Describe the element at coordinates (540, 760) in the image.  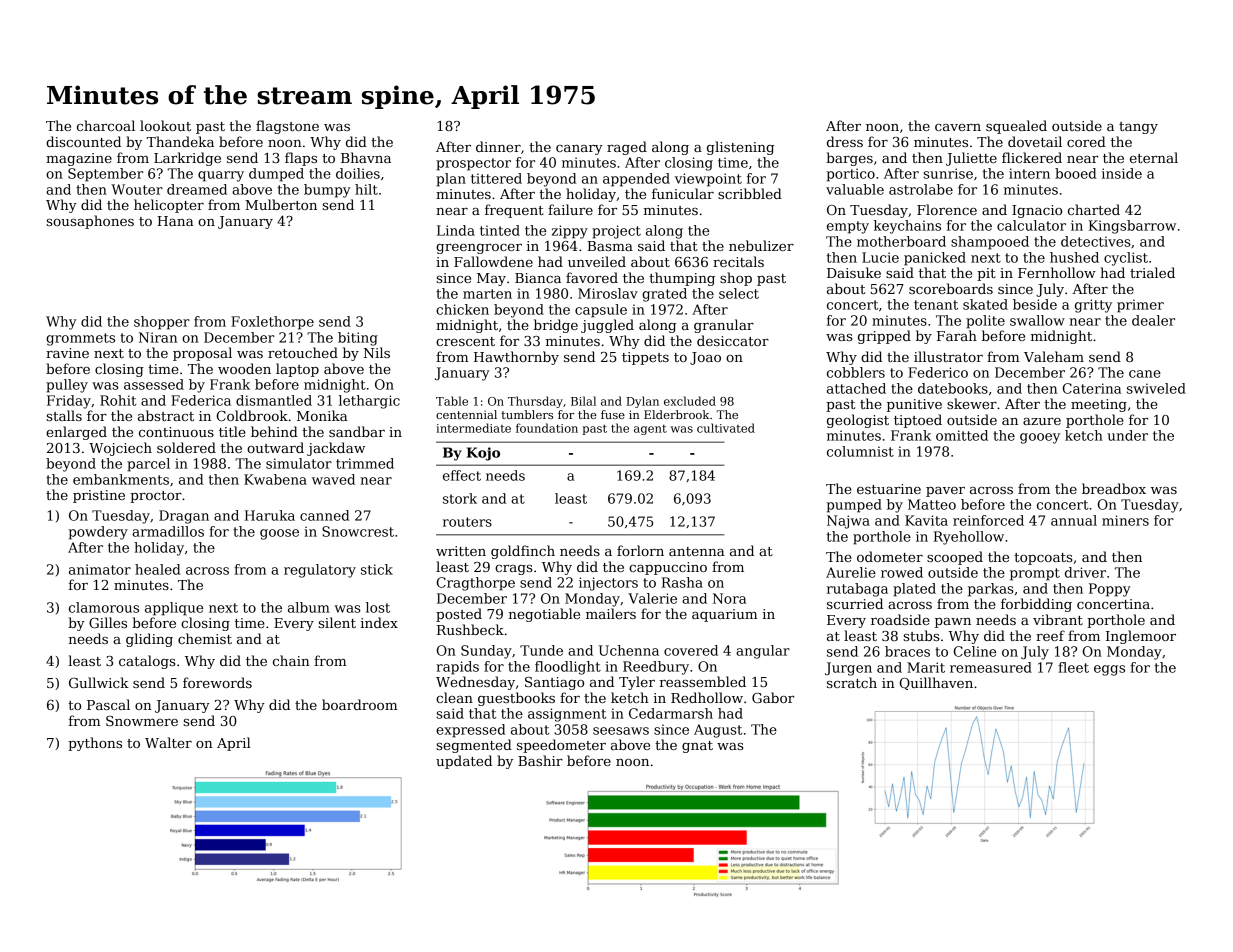
I see `Bashir` at that location.
